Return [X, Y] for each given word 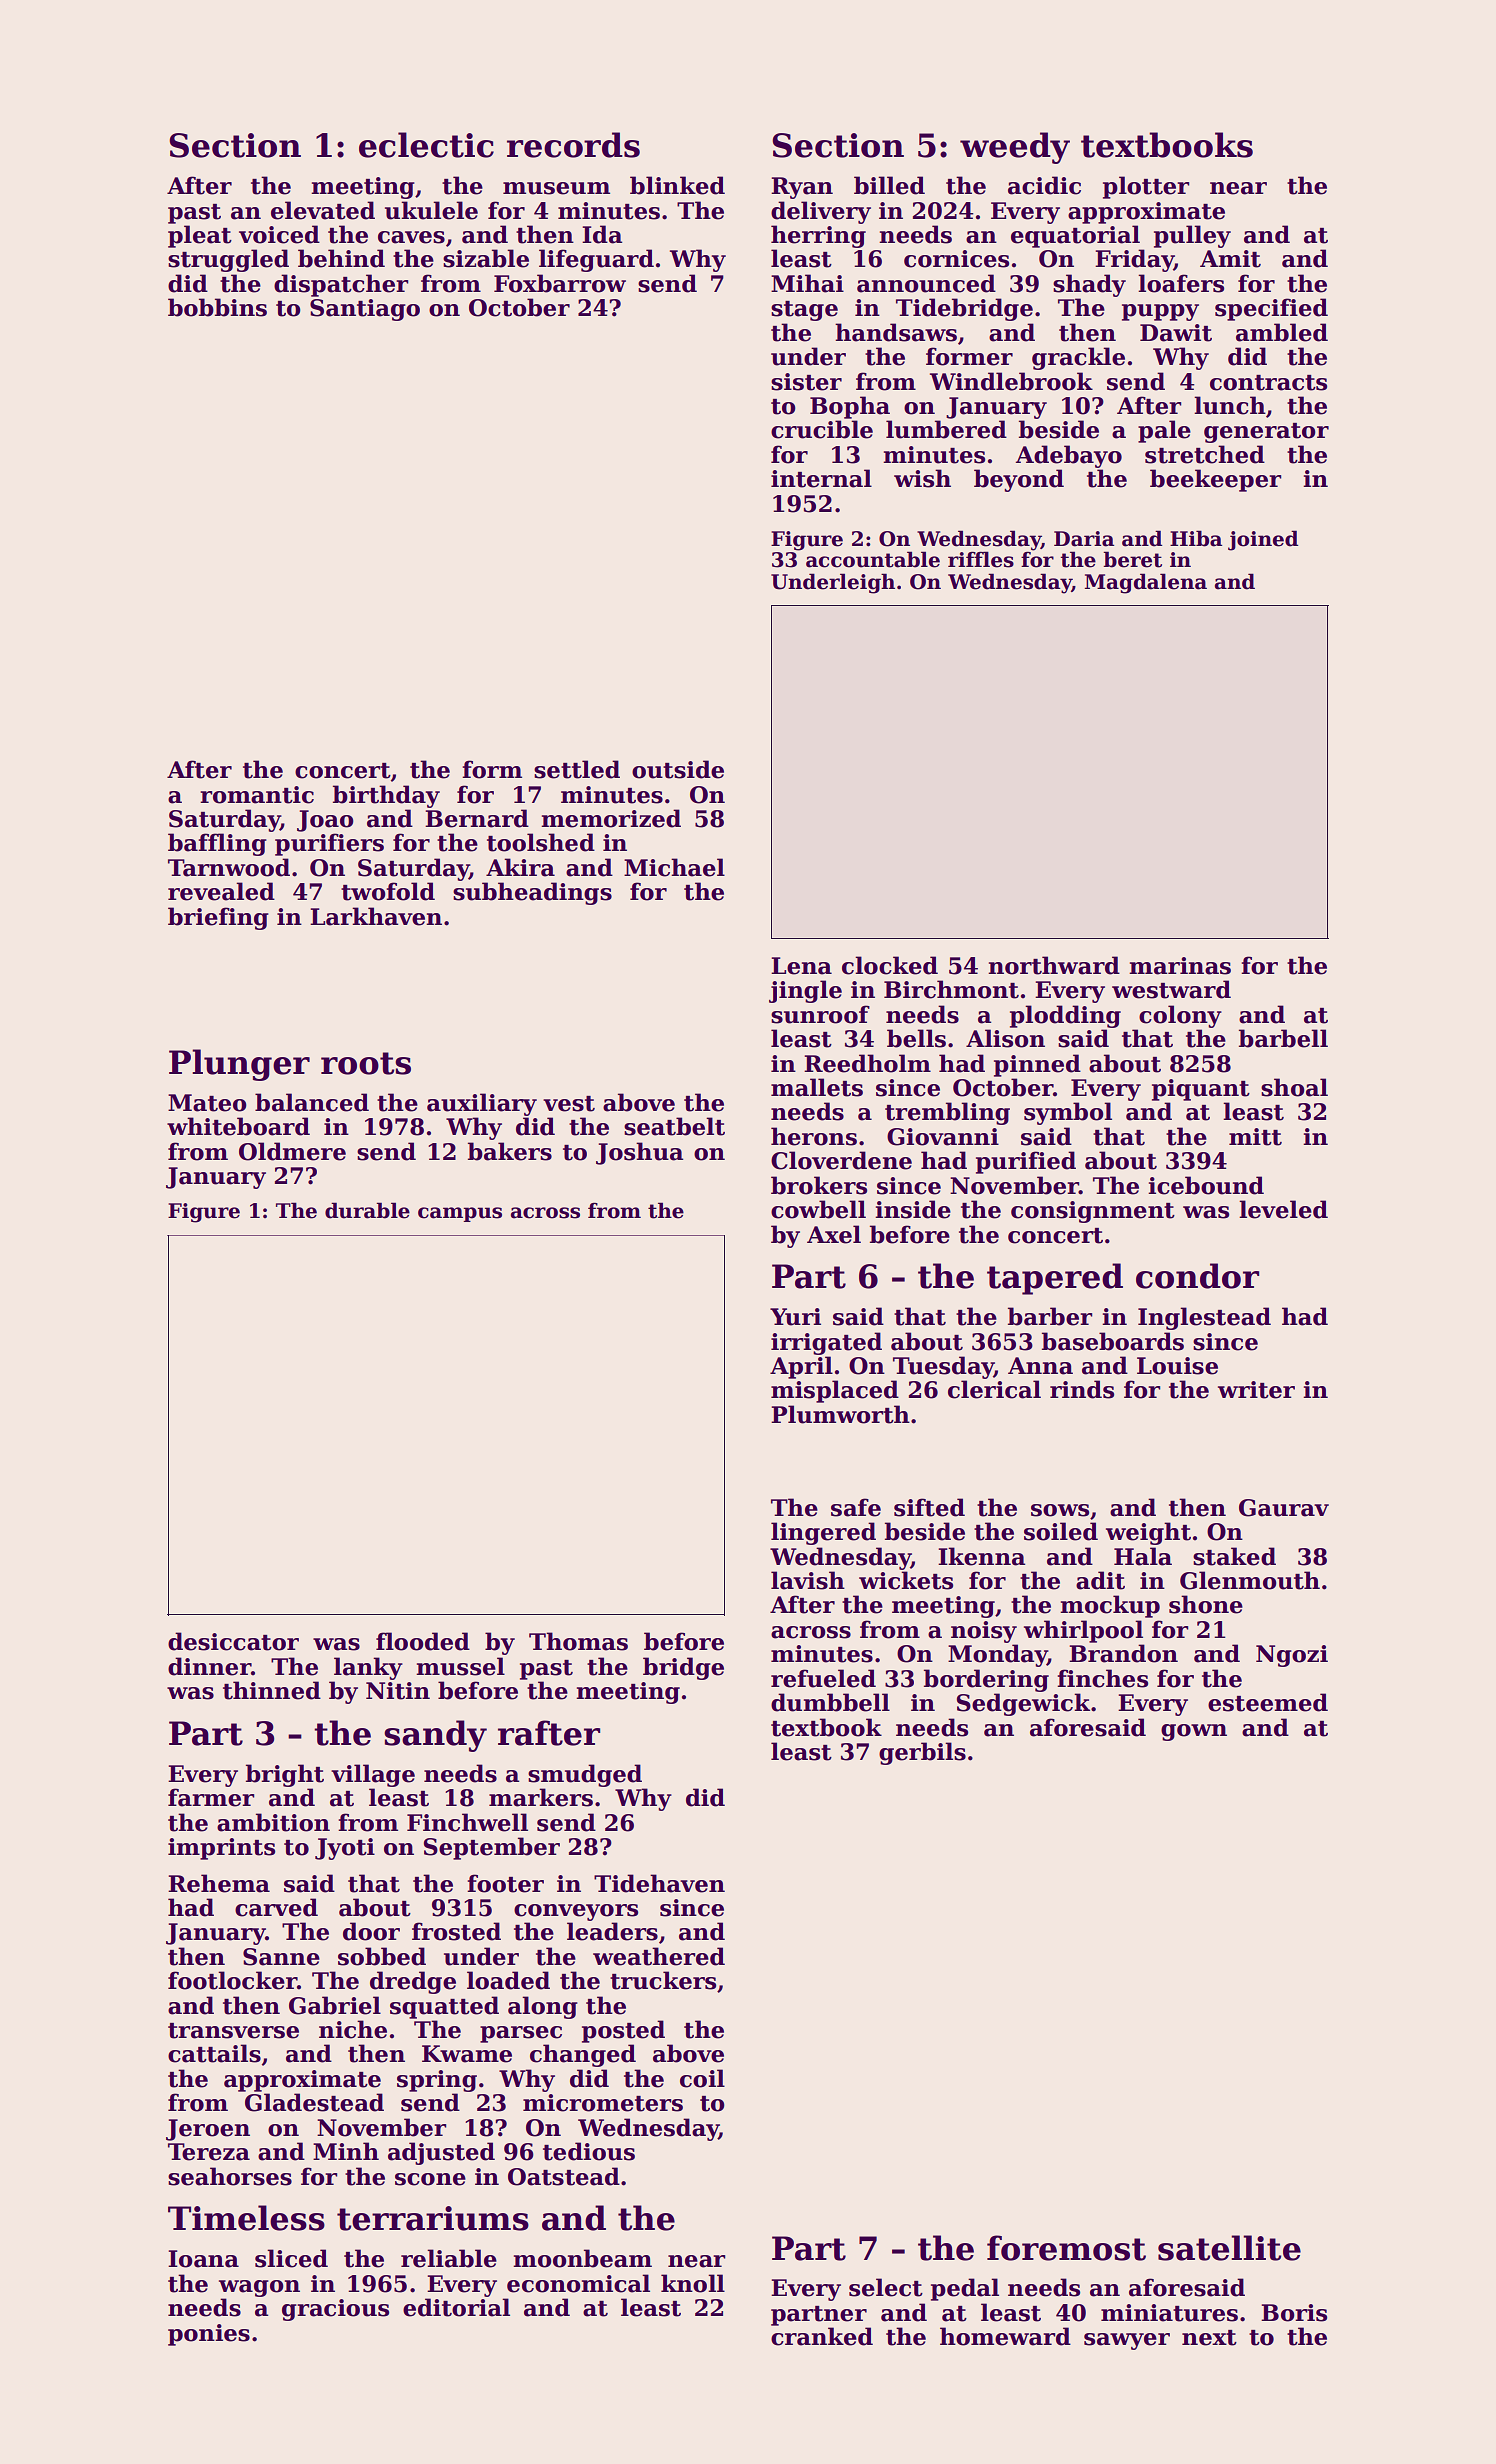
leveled [1283, 1209]
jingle [805, 991]
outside [678, 769]
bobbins [217, 307]
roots [366, 1063]
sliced [291, 2258]
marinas [1180, 966]
